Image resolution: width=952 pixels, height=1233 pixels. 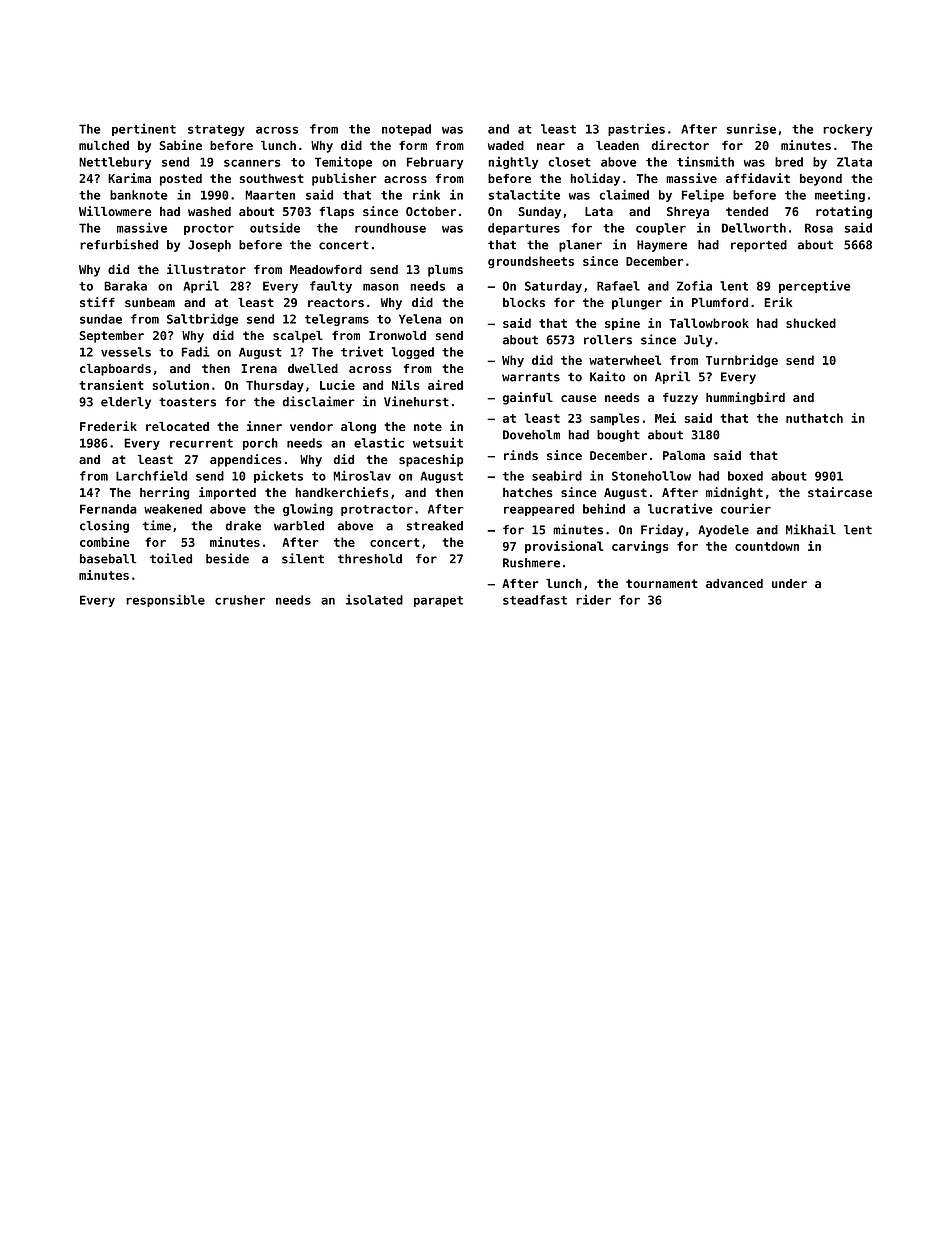 I want to click on Turnbridge, so click(x=742, y=361).
